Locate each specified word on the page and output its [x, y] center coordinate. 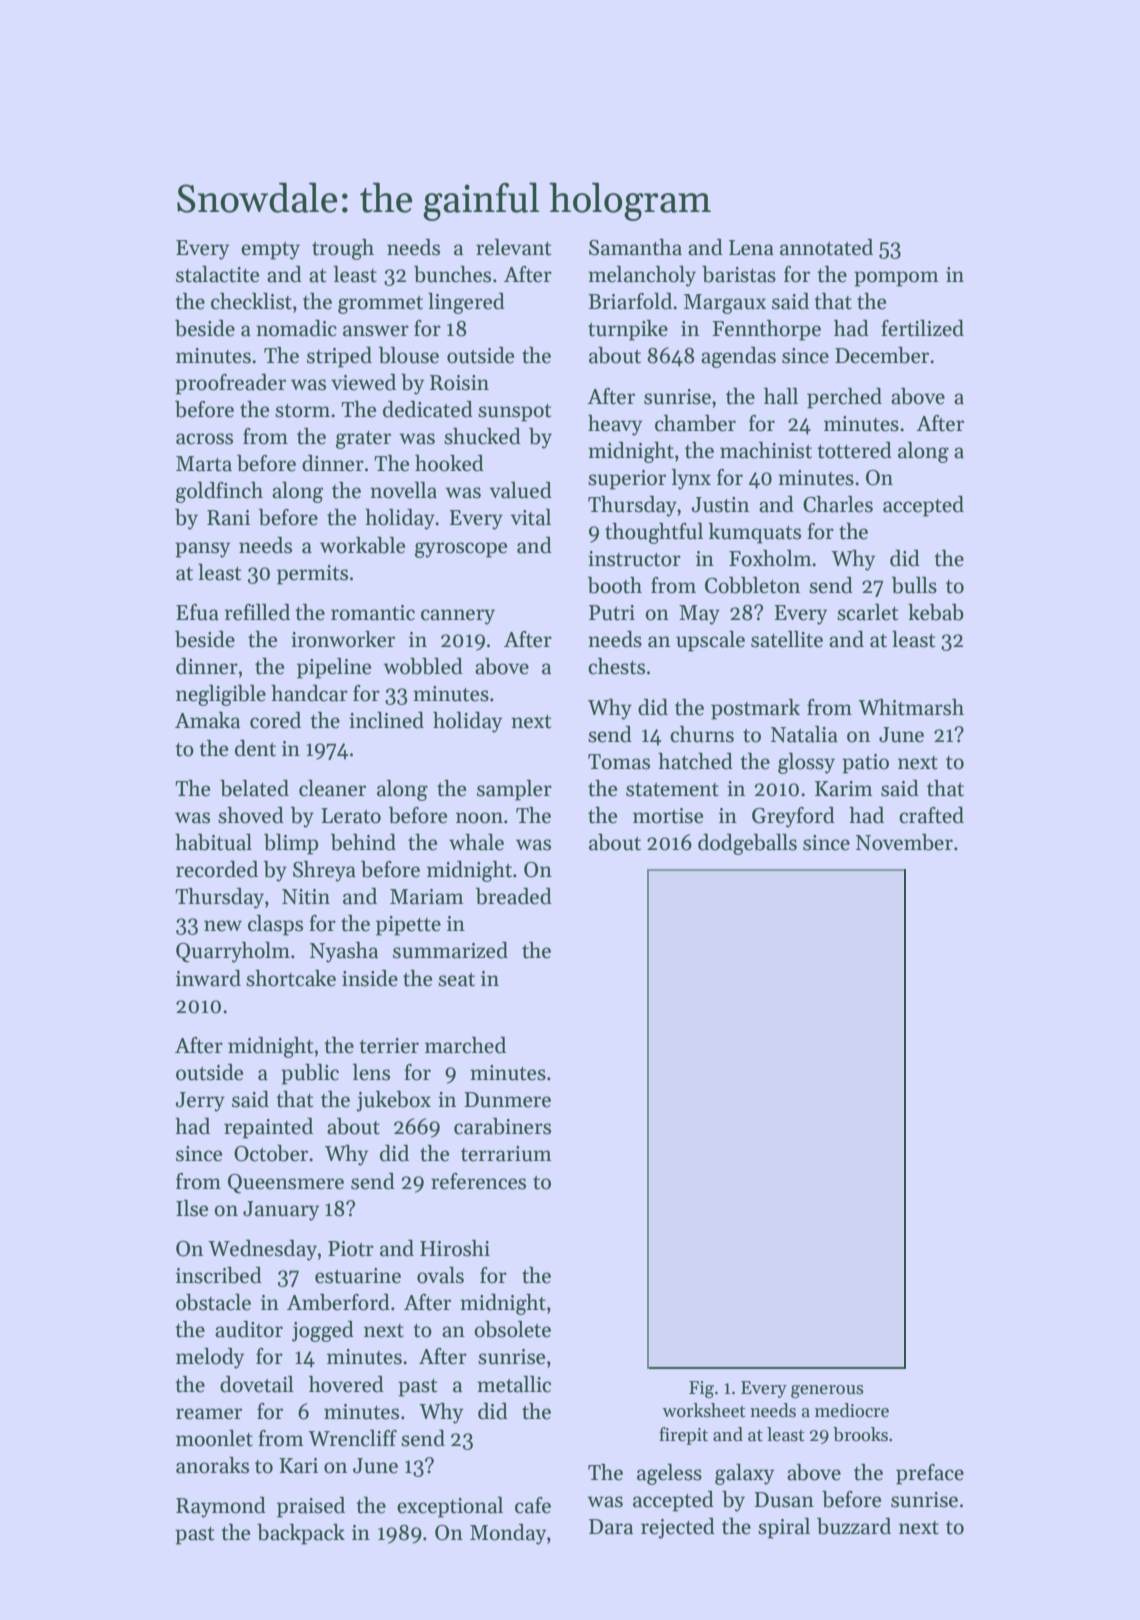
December [882, 355]
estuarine [358, 1276]
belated [254, 788]
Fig [701, 1390]
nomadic [296, 328]
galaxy [744, 1474]
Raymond [221, 1507]
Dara [611, 1527]
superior [627, 480]
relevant [513, 247]
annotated [826, 247]
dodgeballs [747, 844]
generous [827, 1392]
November [904, 842]
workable [362, 545]
